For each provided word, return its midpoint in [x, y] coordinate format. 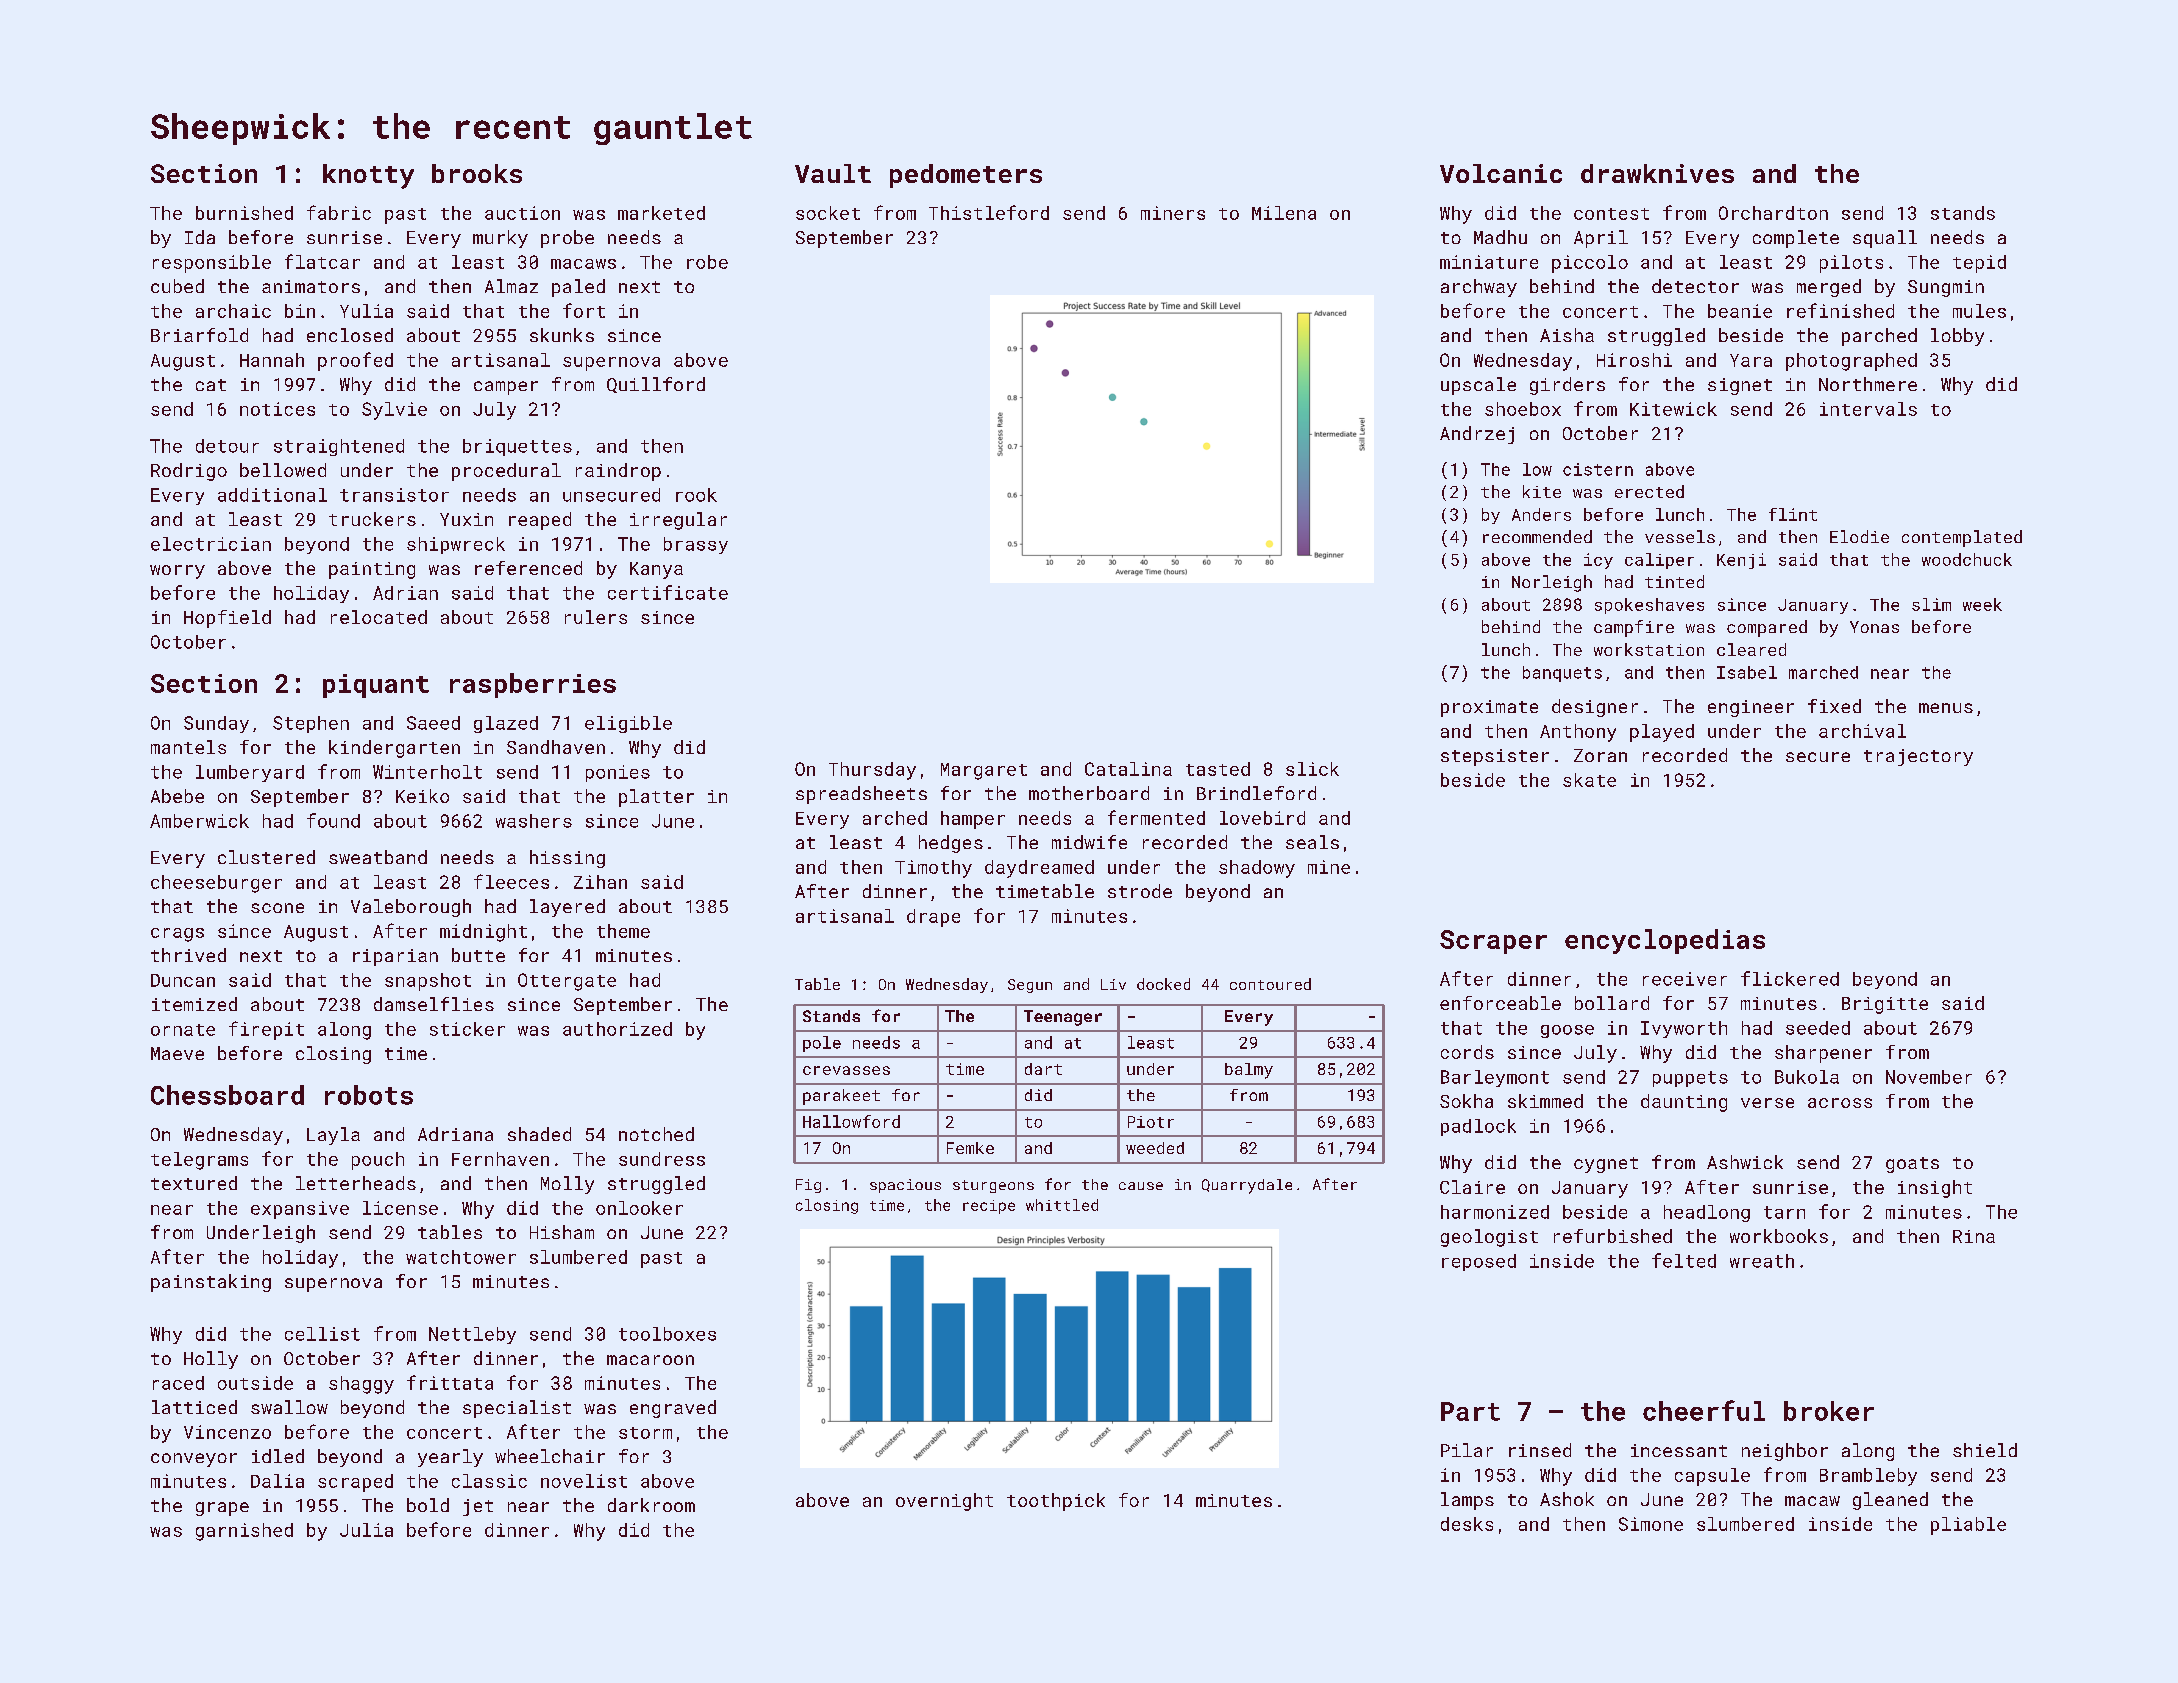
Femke [970, 1148]
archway [1479, 288]
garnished [244, 1532]
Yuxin [466, 519]
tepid [1979, 264]
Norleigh [1552, 583]
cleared [1751, 649]
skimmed [1545, 1101]
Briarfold [199, 335]
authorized [617, 1029]
